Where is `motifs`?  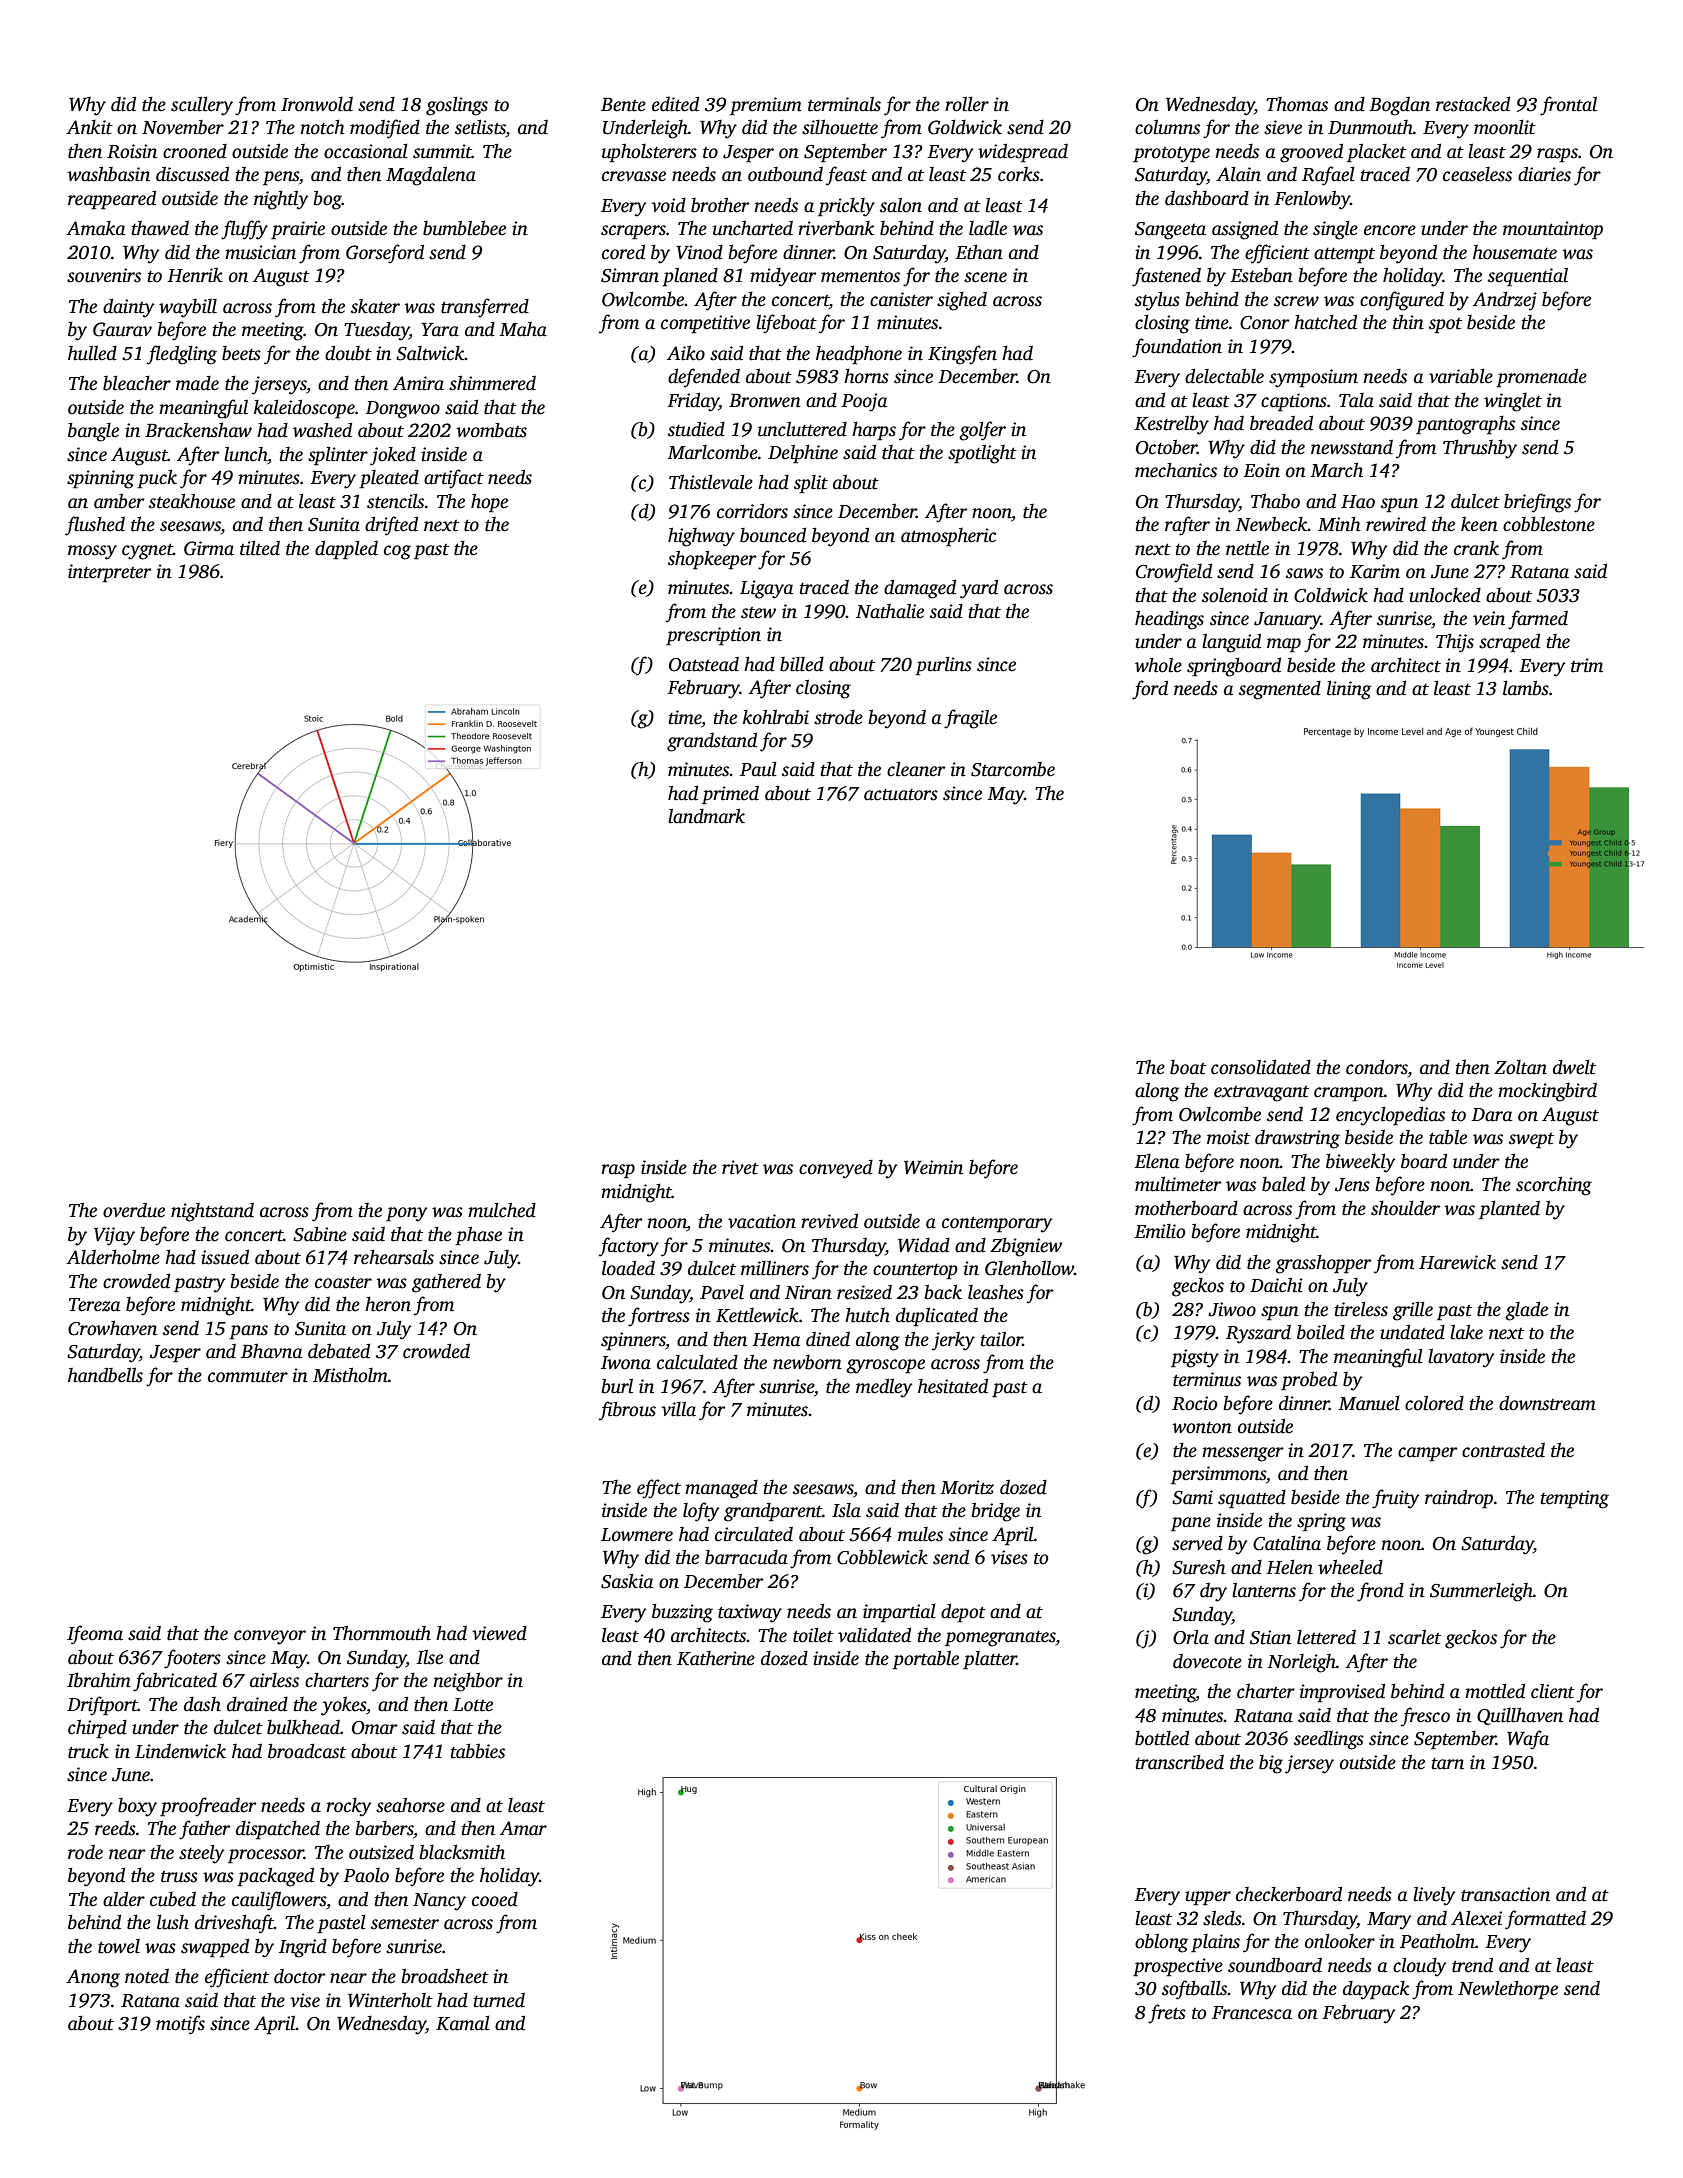
motifs is located at coordinates (180, 2025).
